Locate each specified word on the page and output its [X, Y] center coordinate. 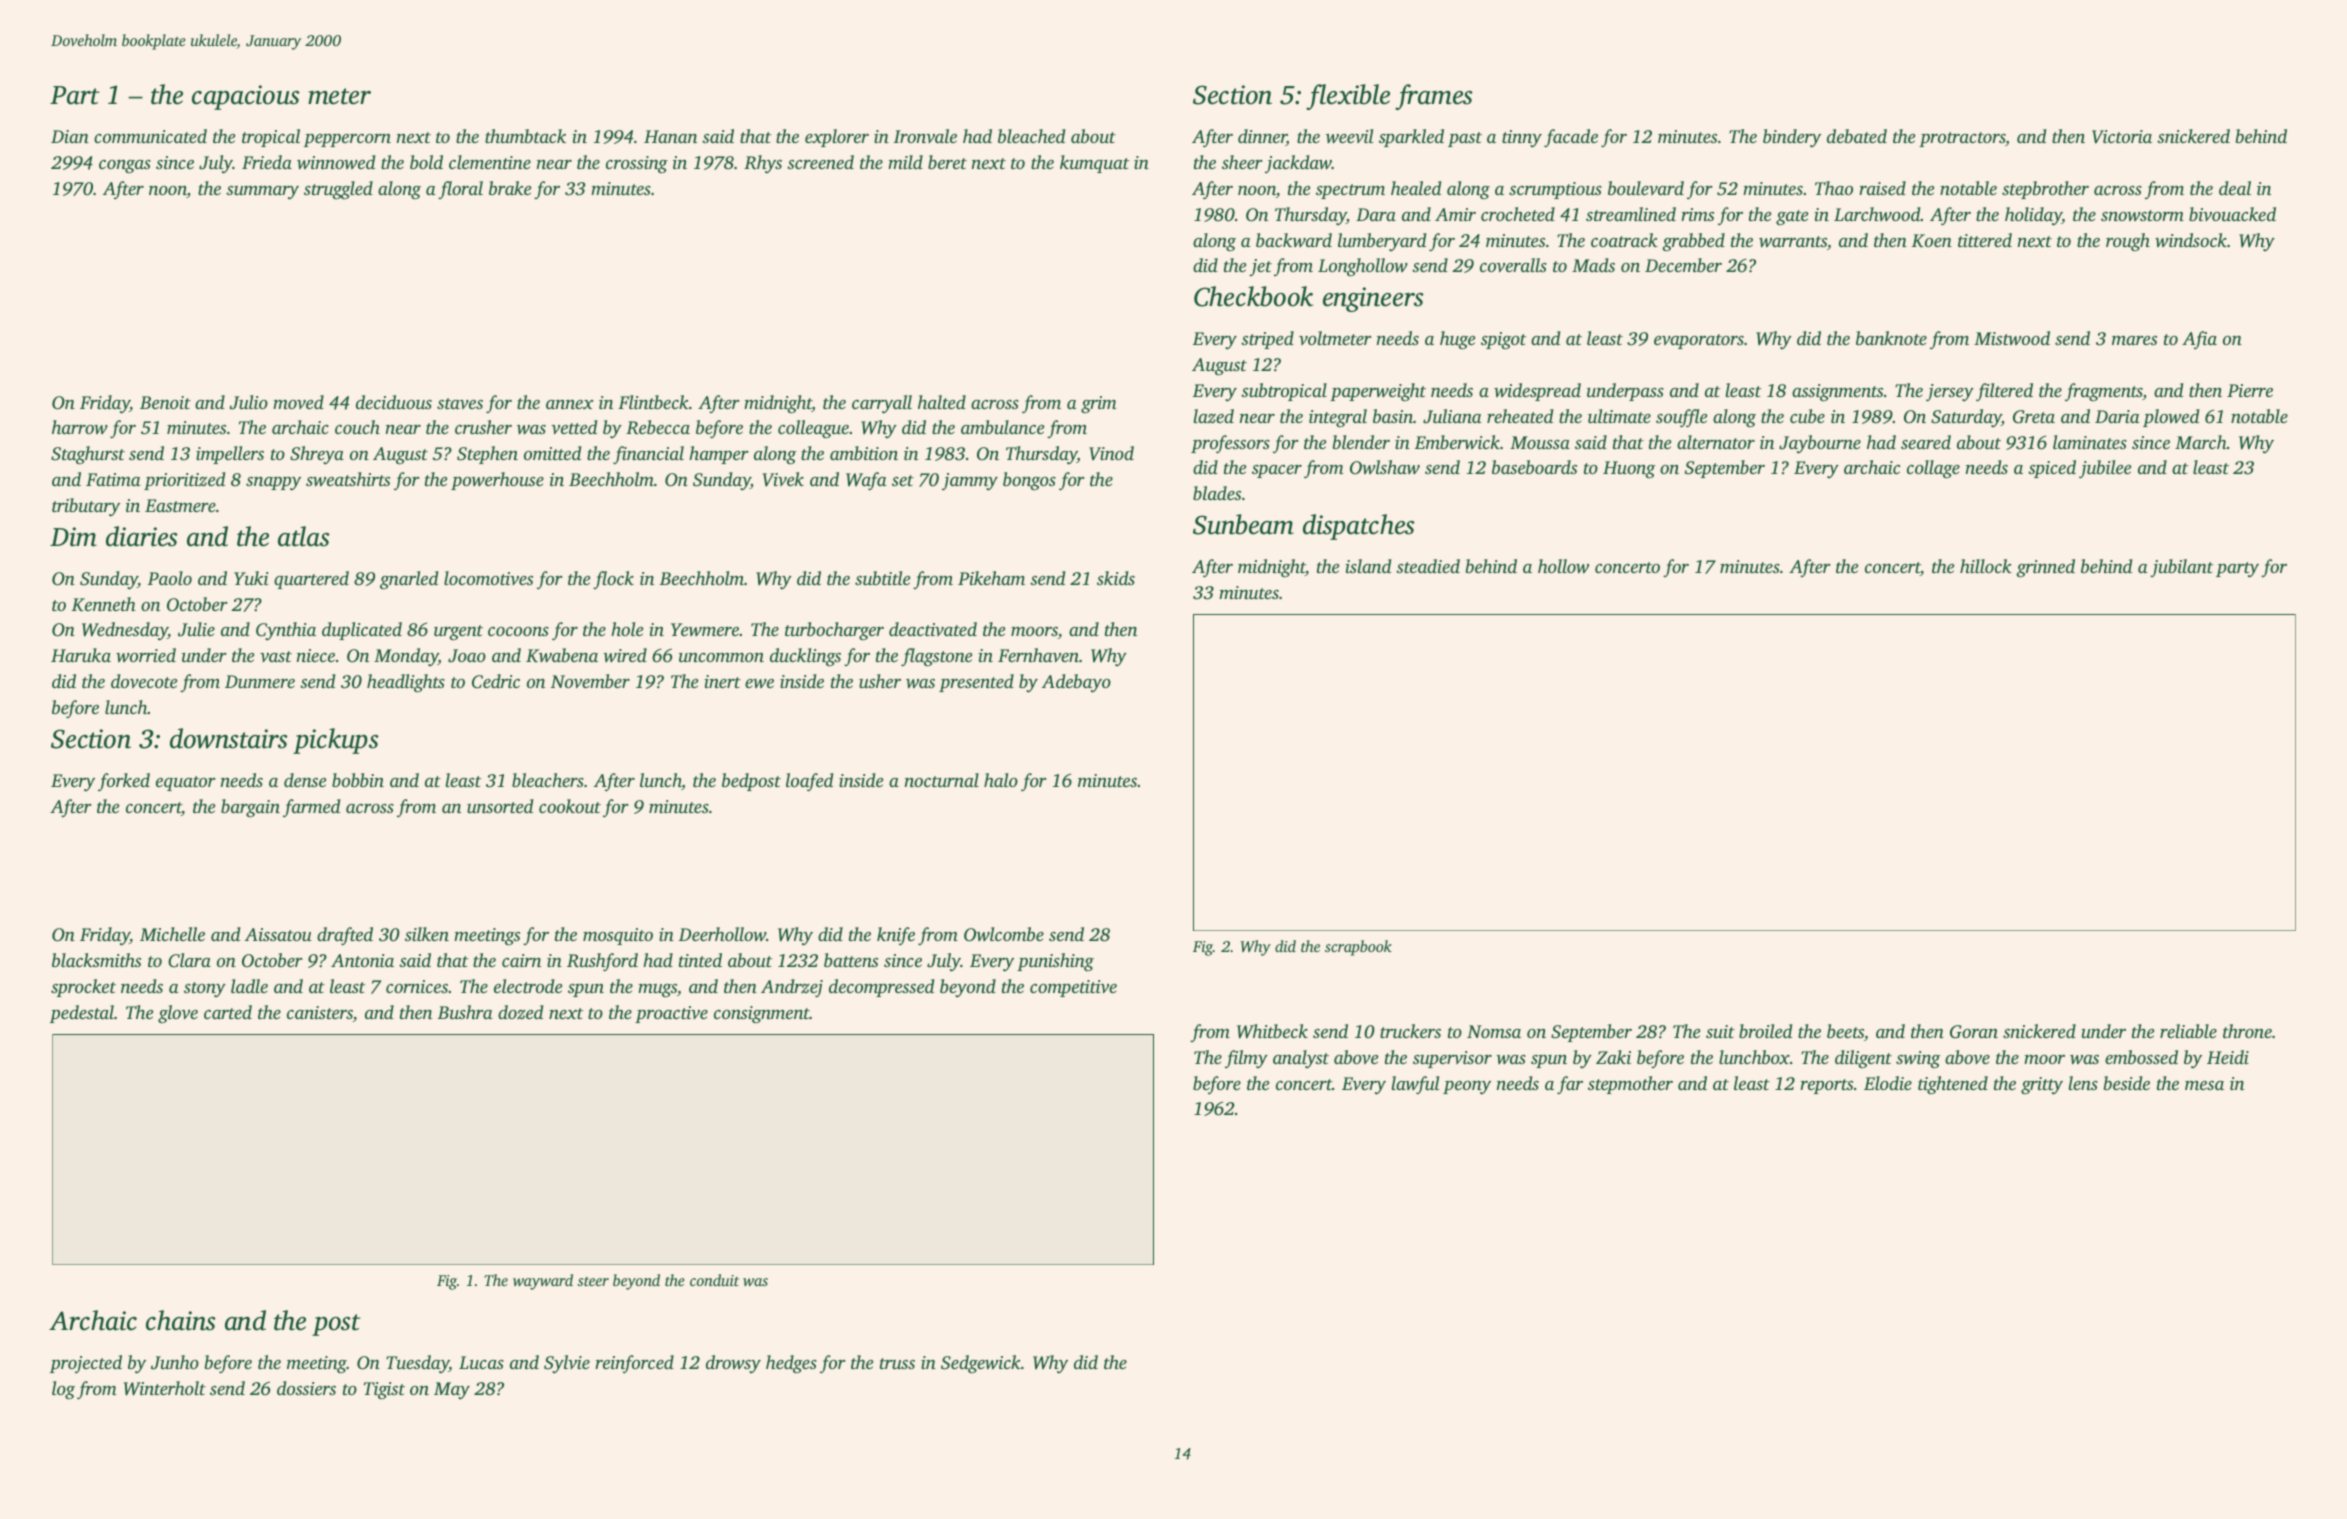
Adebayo [1076, 683]
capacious [246, 97]
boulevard [1646, 188]
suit [1720, 1031]
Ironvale [925, 136]
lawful [1416, 1085]
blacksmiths [96, 960]
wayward [543, 1282]
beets [1845, 1031]
